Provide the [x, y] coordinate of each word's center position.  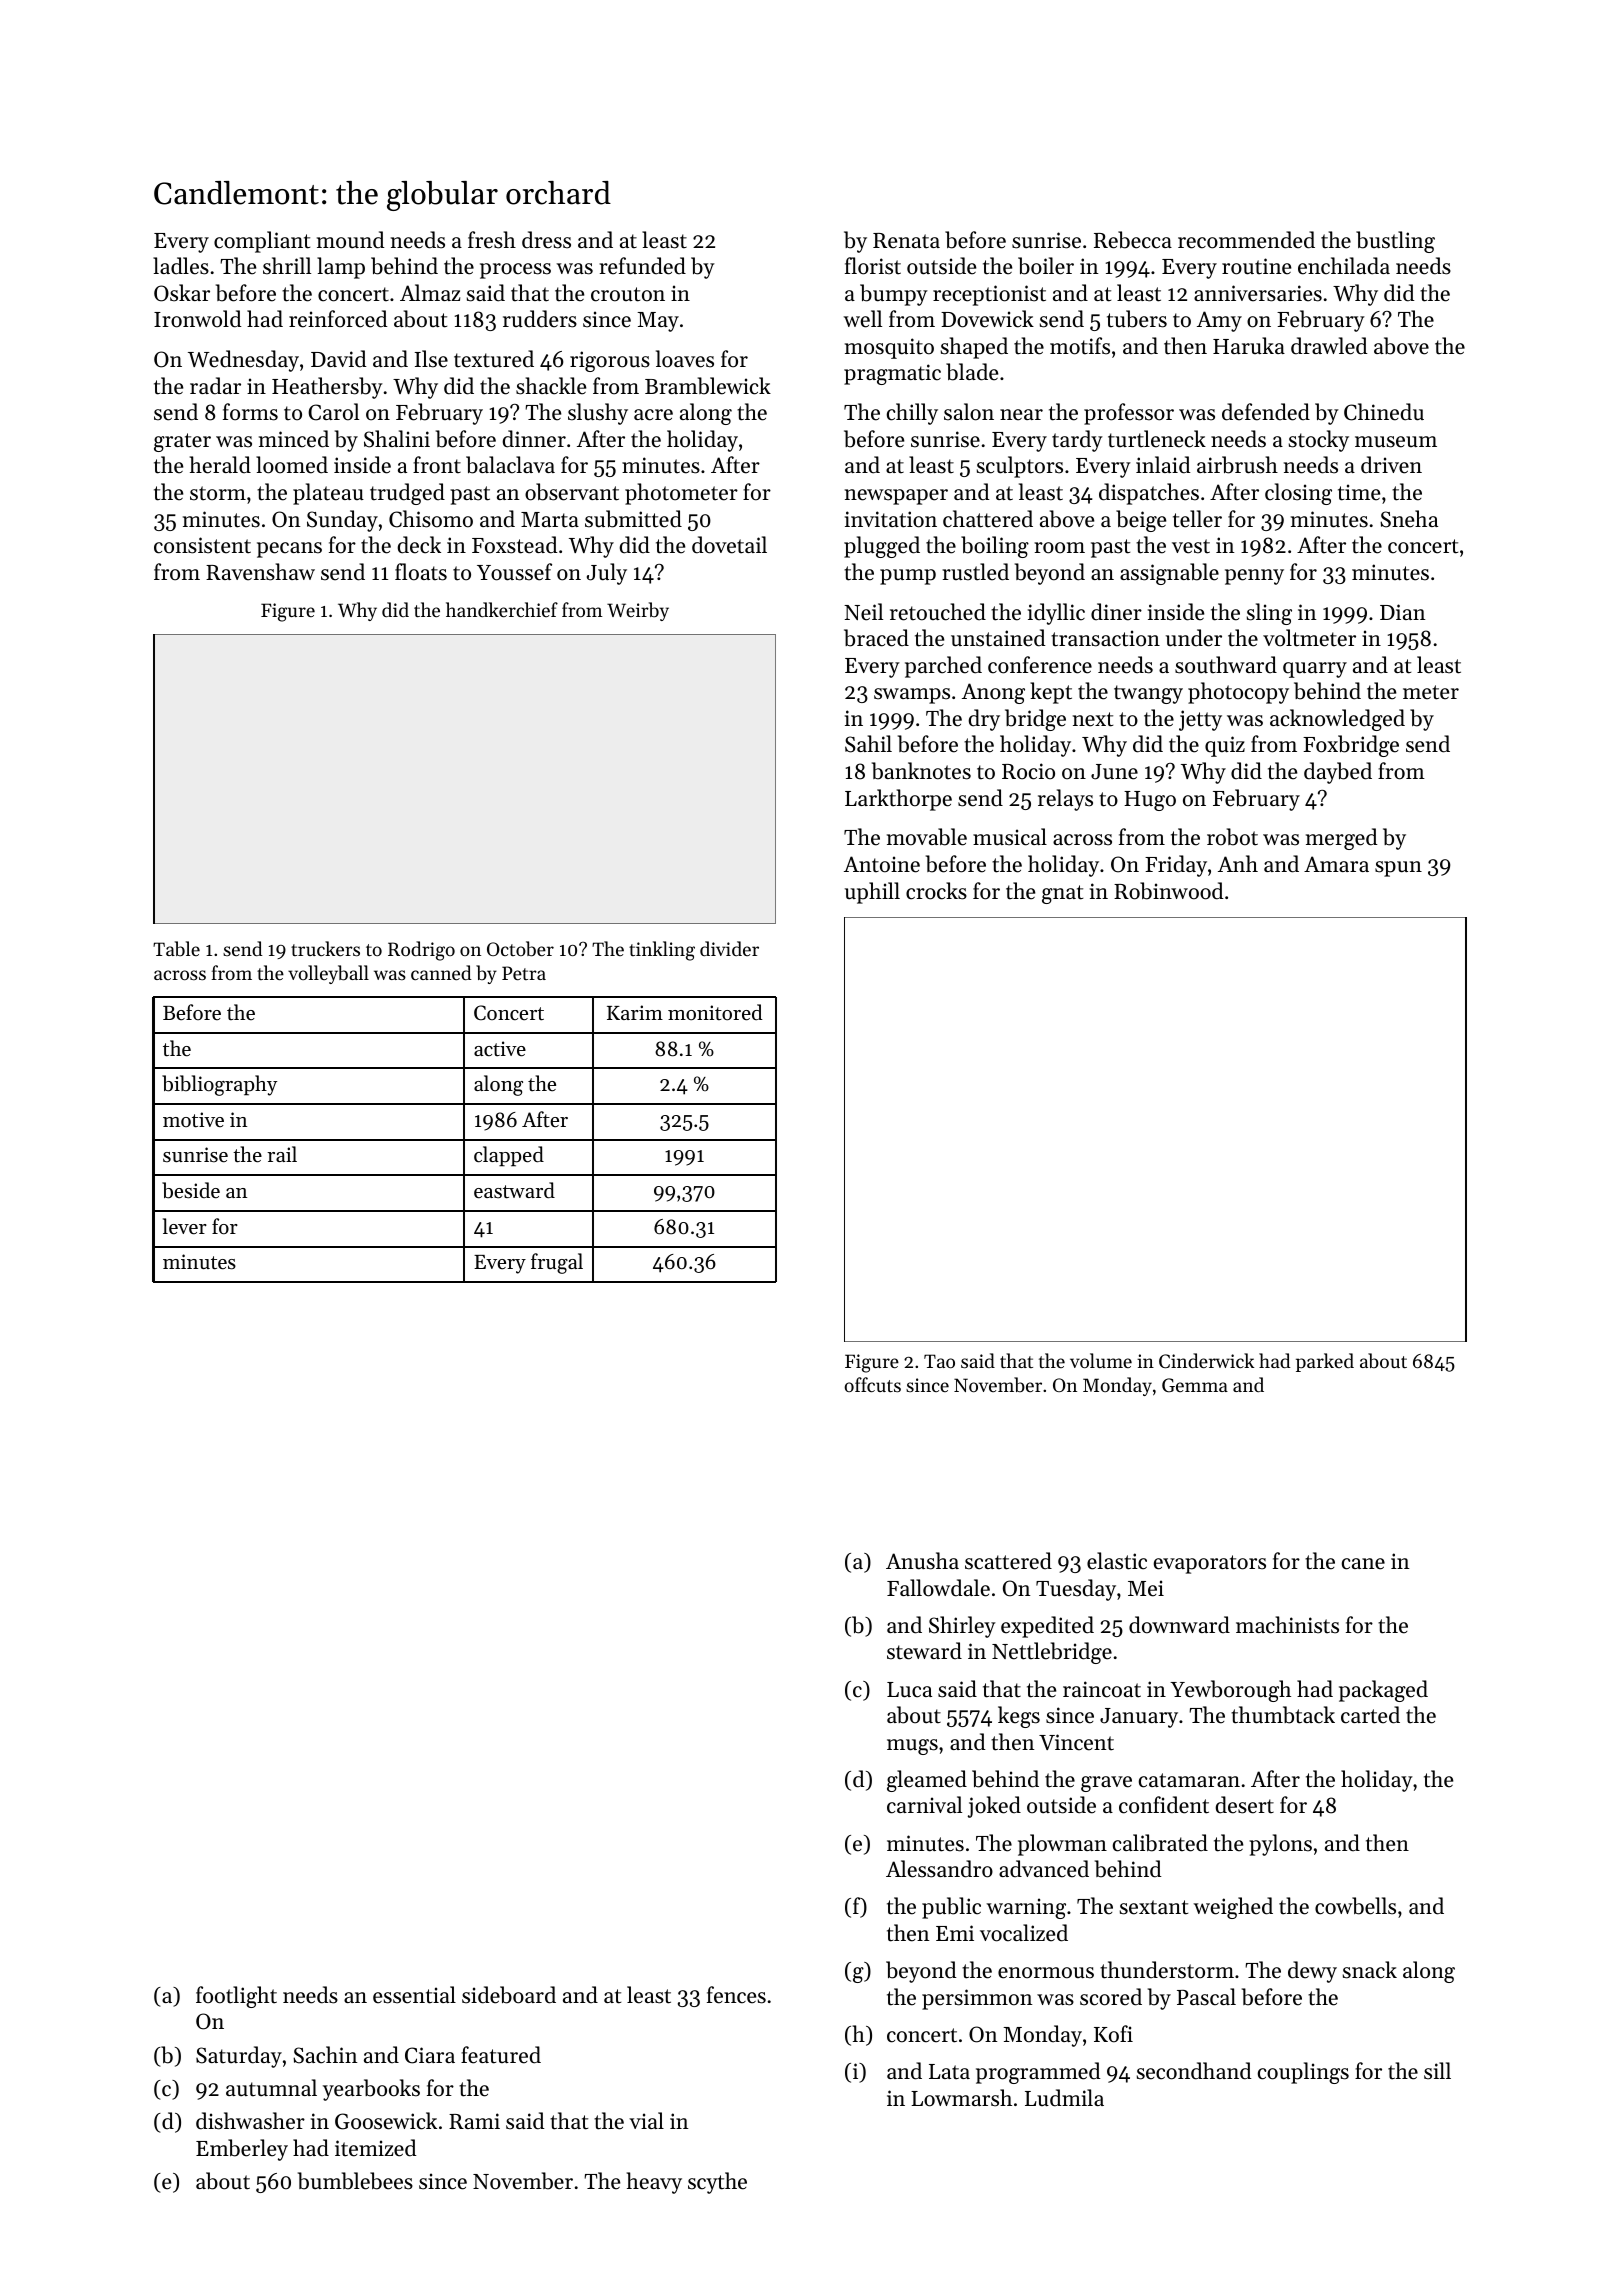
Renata [906, 241]
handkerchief [502, 609]
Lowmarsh [961, 2098]
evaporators [1210, 1564]
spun [1398, 869]
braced [876, 638]
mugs [912, 1747]
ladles [181, 266]
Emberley [242, 2150]
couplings [1303, 2073]
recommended [1246, 240]
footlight [236, 1997]
